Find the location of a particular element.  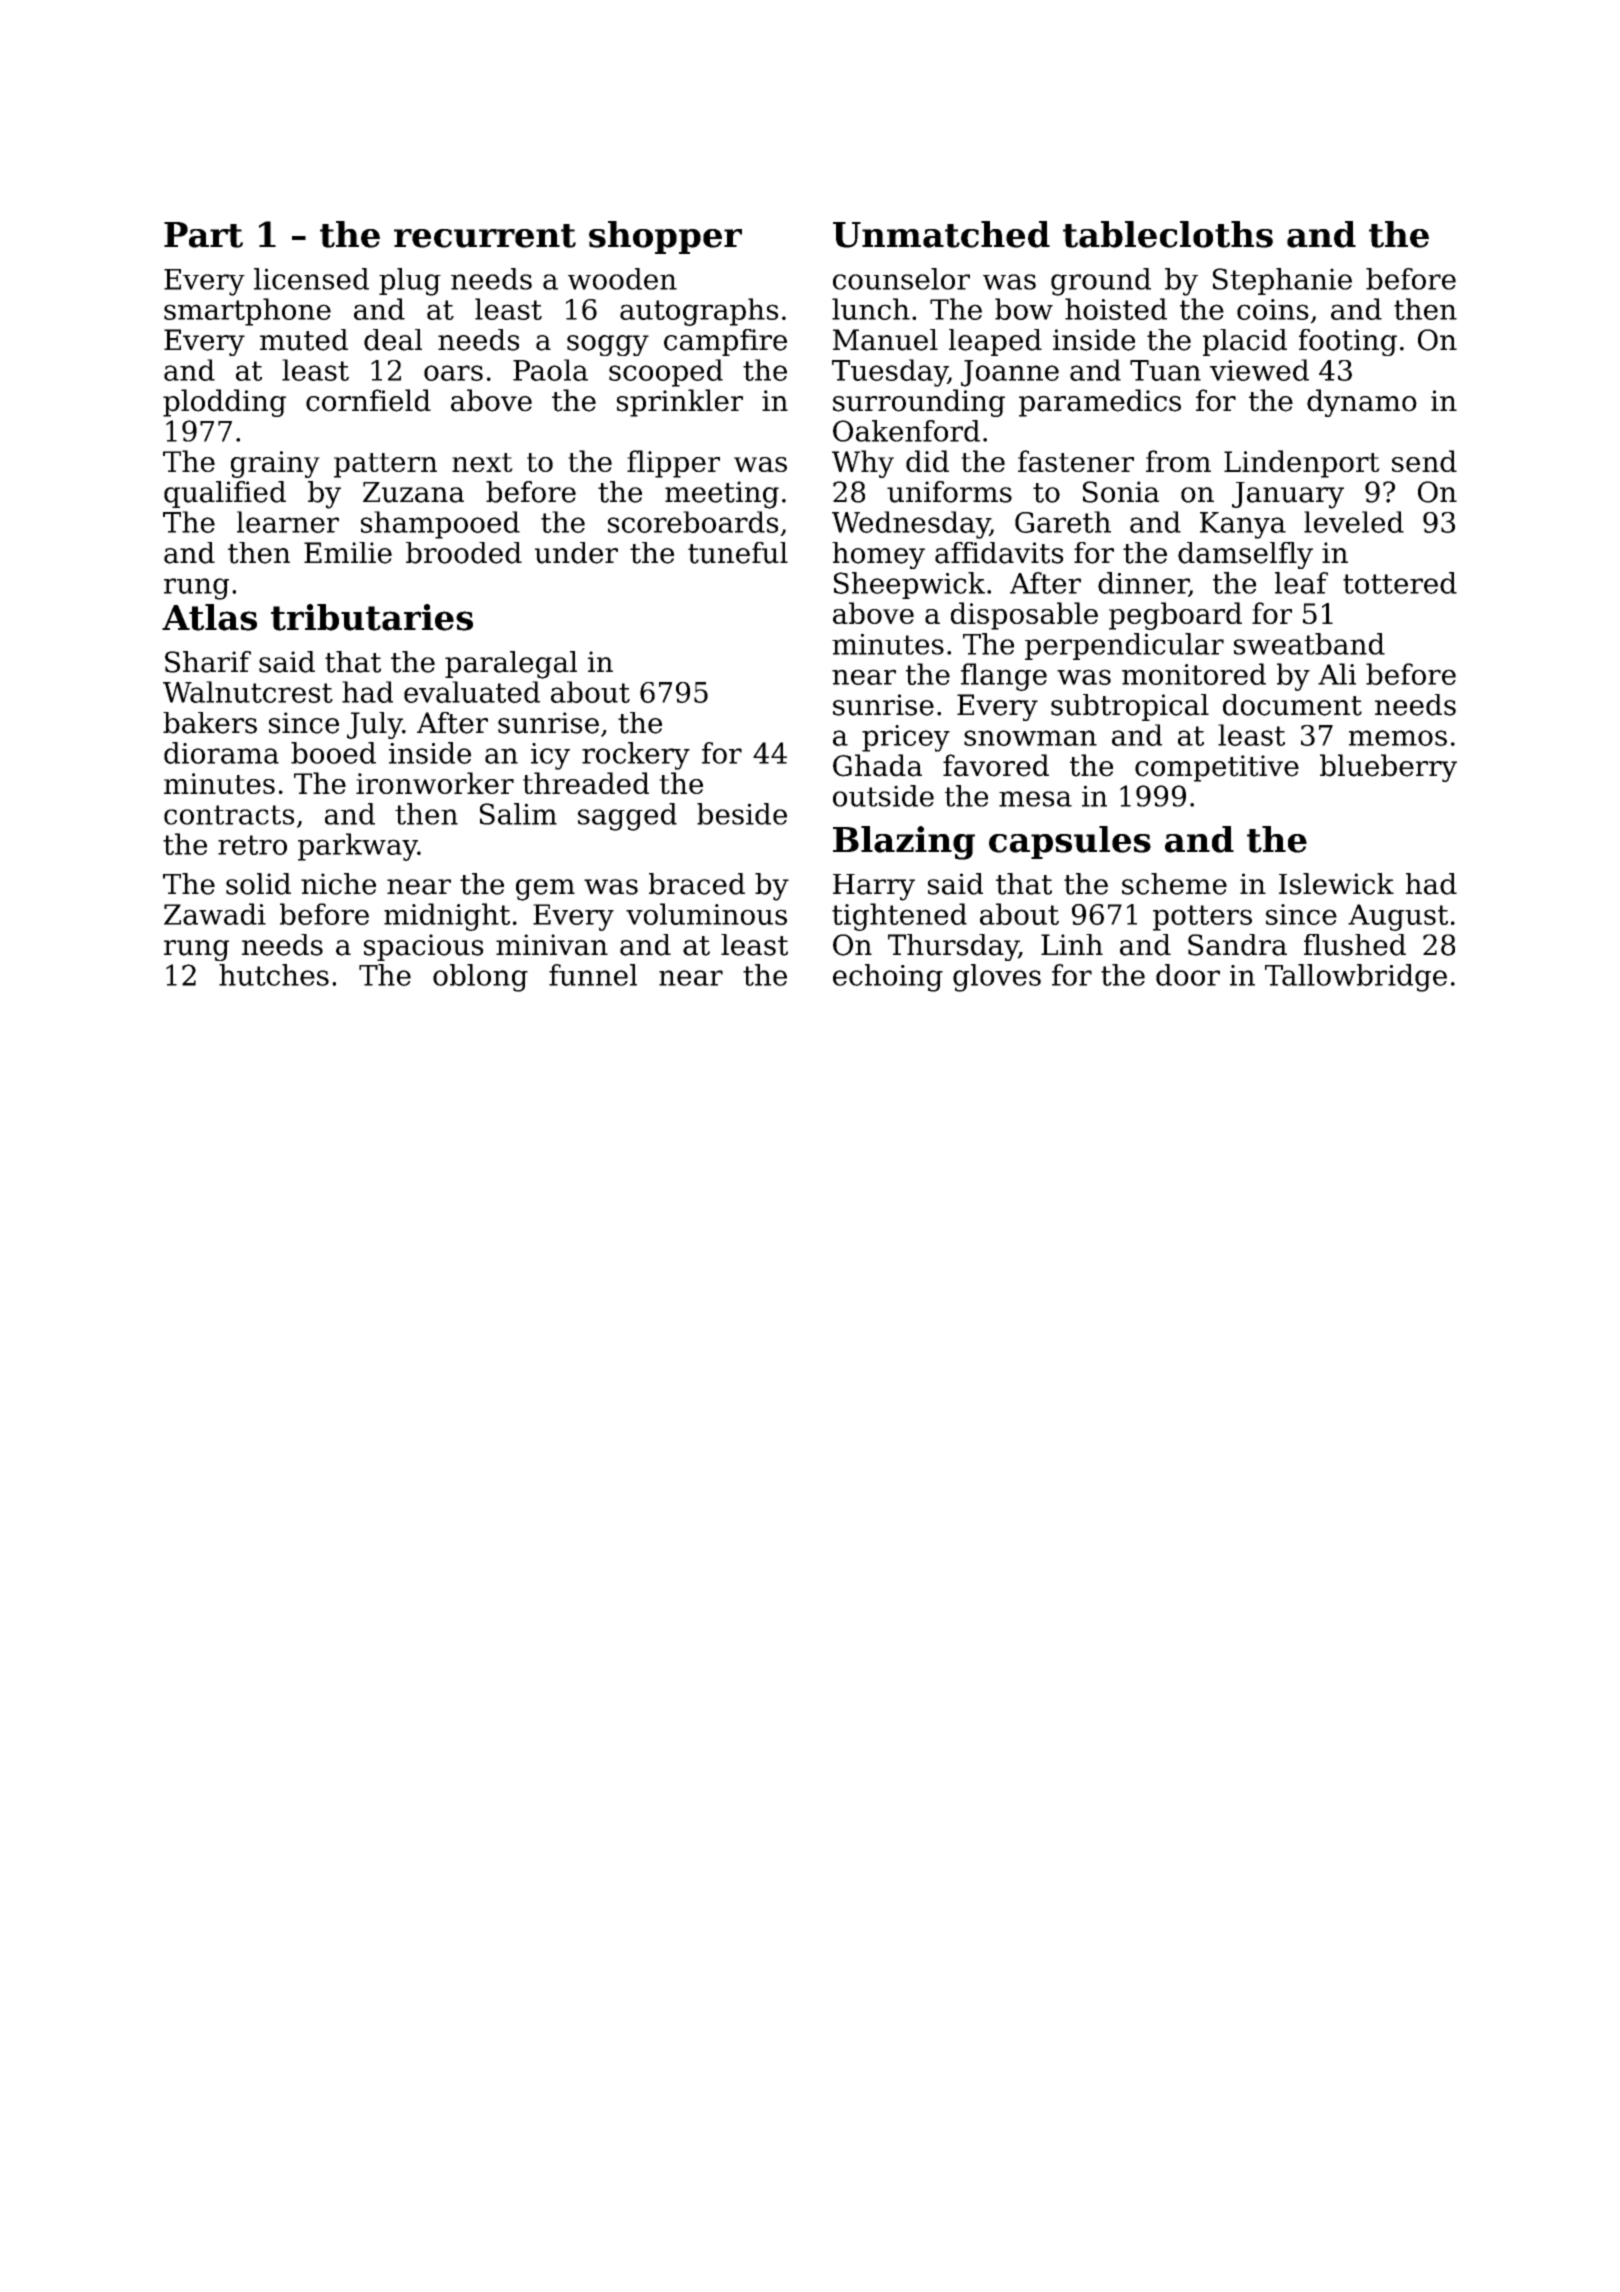

Sheepwick is located at coordinates (909, 585).
